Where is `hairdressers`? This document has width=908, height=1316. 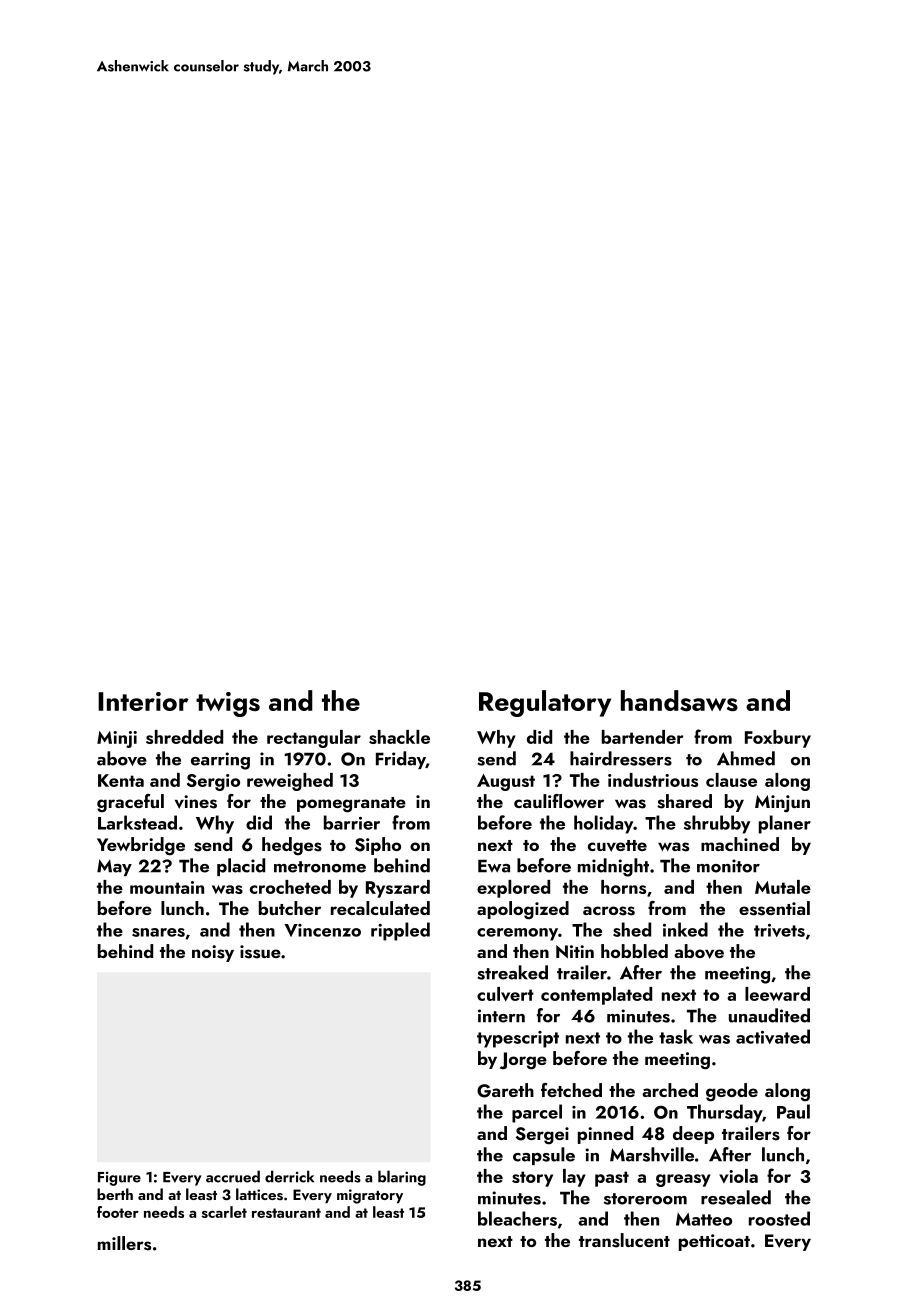
hairdressers is located at coordinates (621, 758).
